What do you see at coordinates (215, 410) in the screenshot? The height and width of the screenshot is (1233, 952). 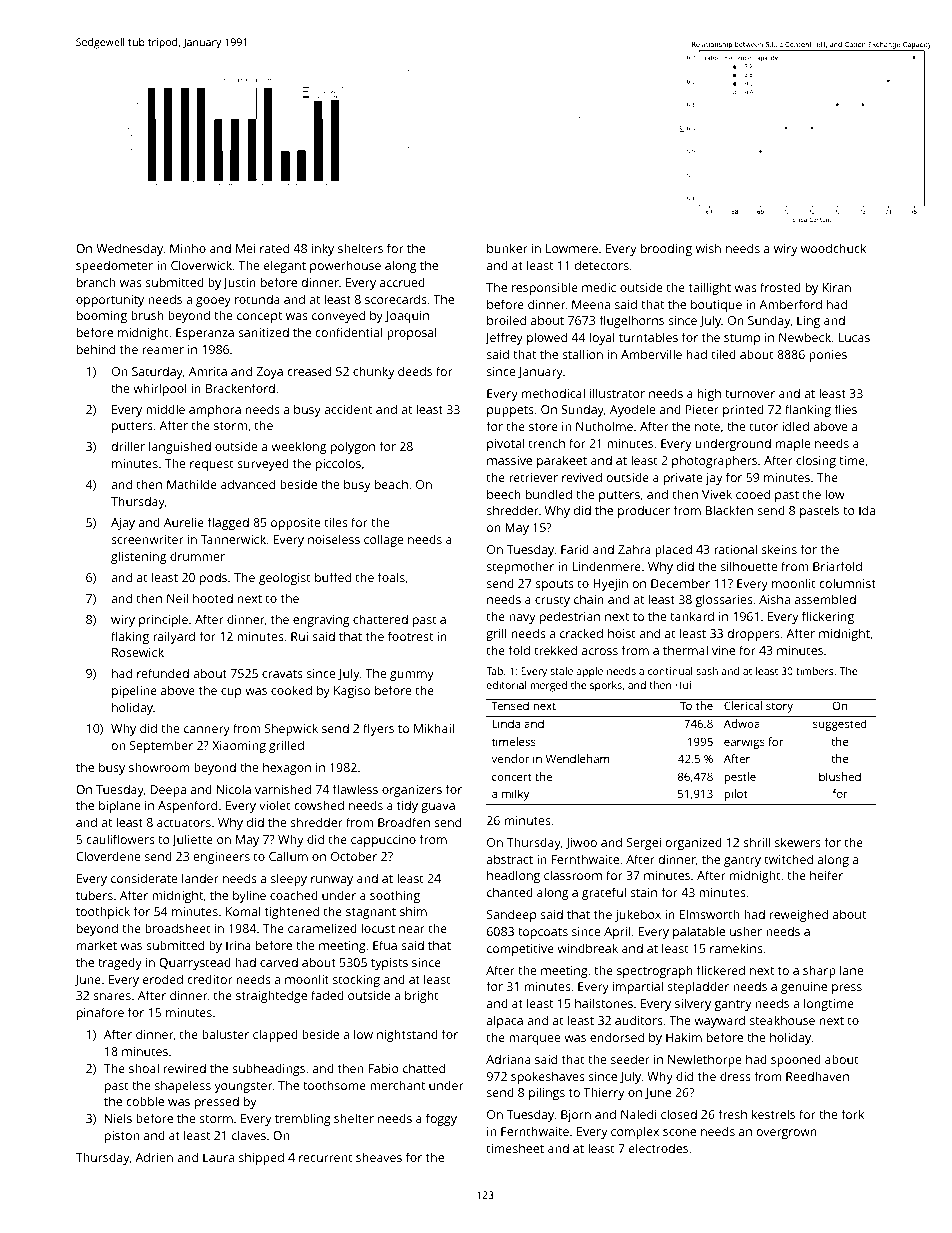 I see `amphora` at bounding box center [215, 410].
